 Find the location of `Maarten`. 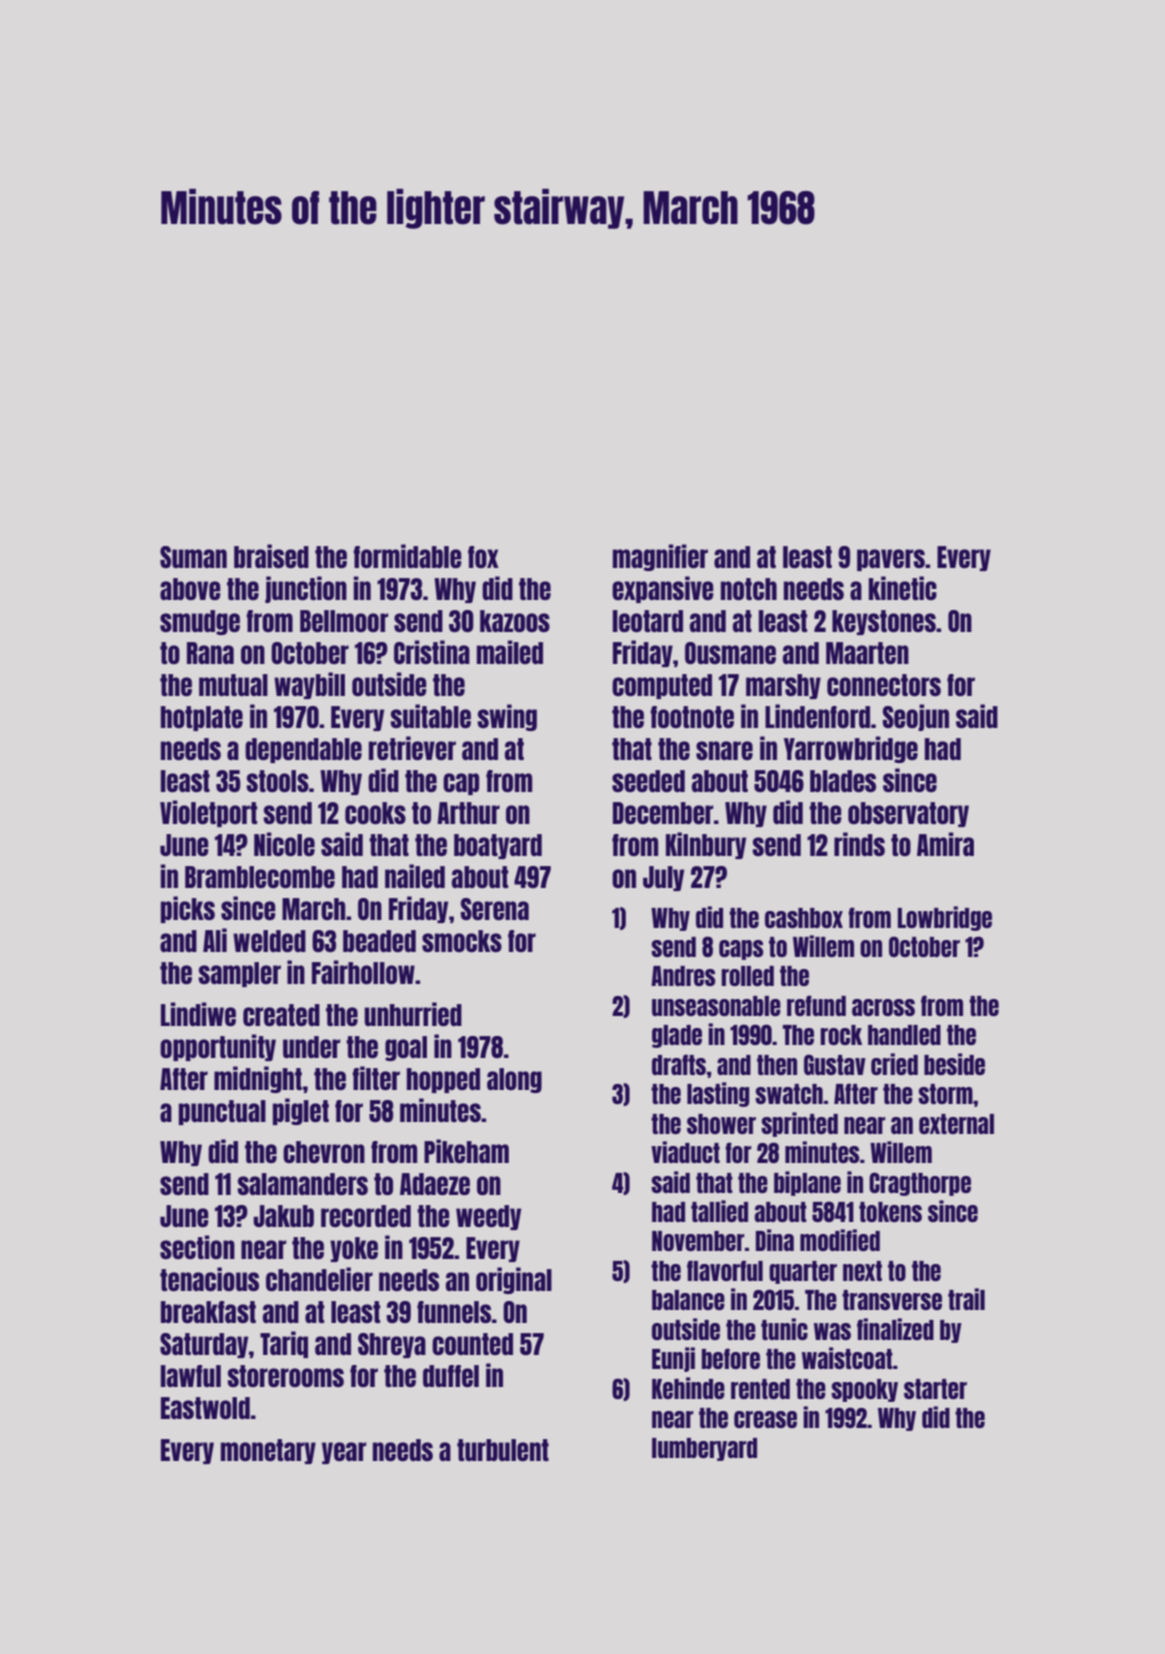

Maarten is located at coordinates (867, 653).
